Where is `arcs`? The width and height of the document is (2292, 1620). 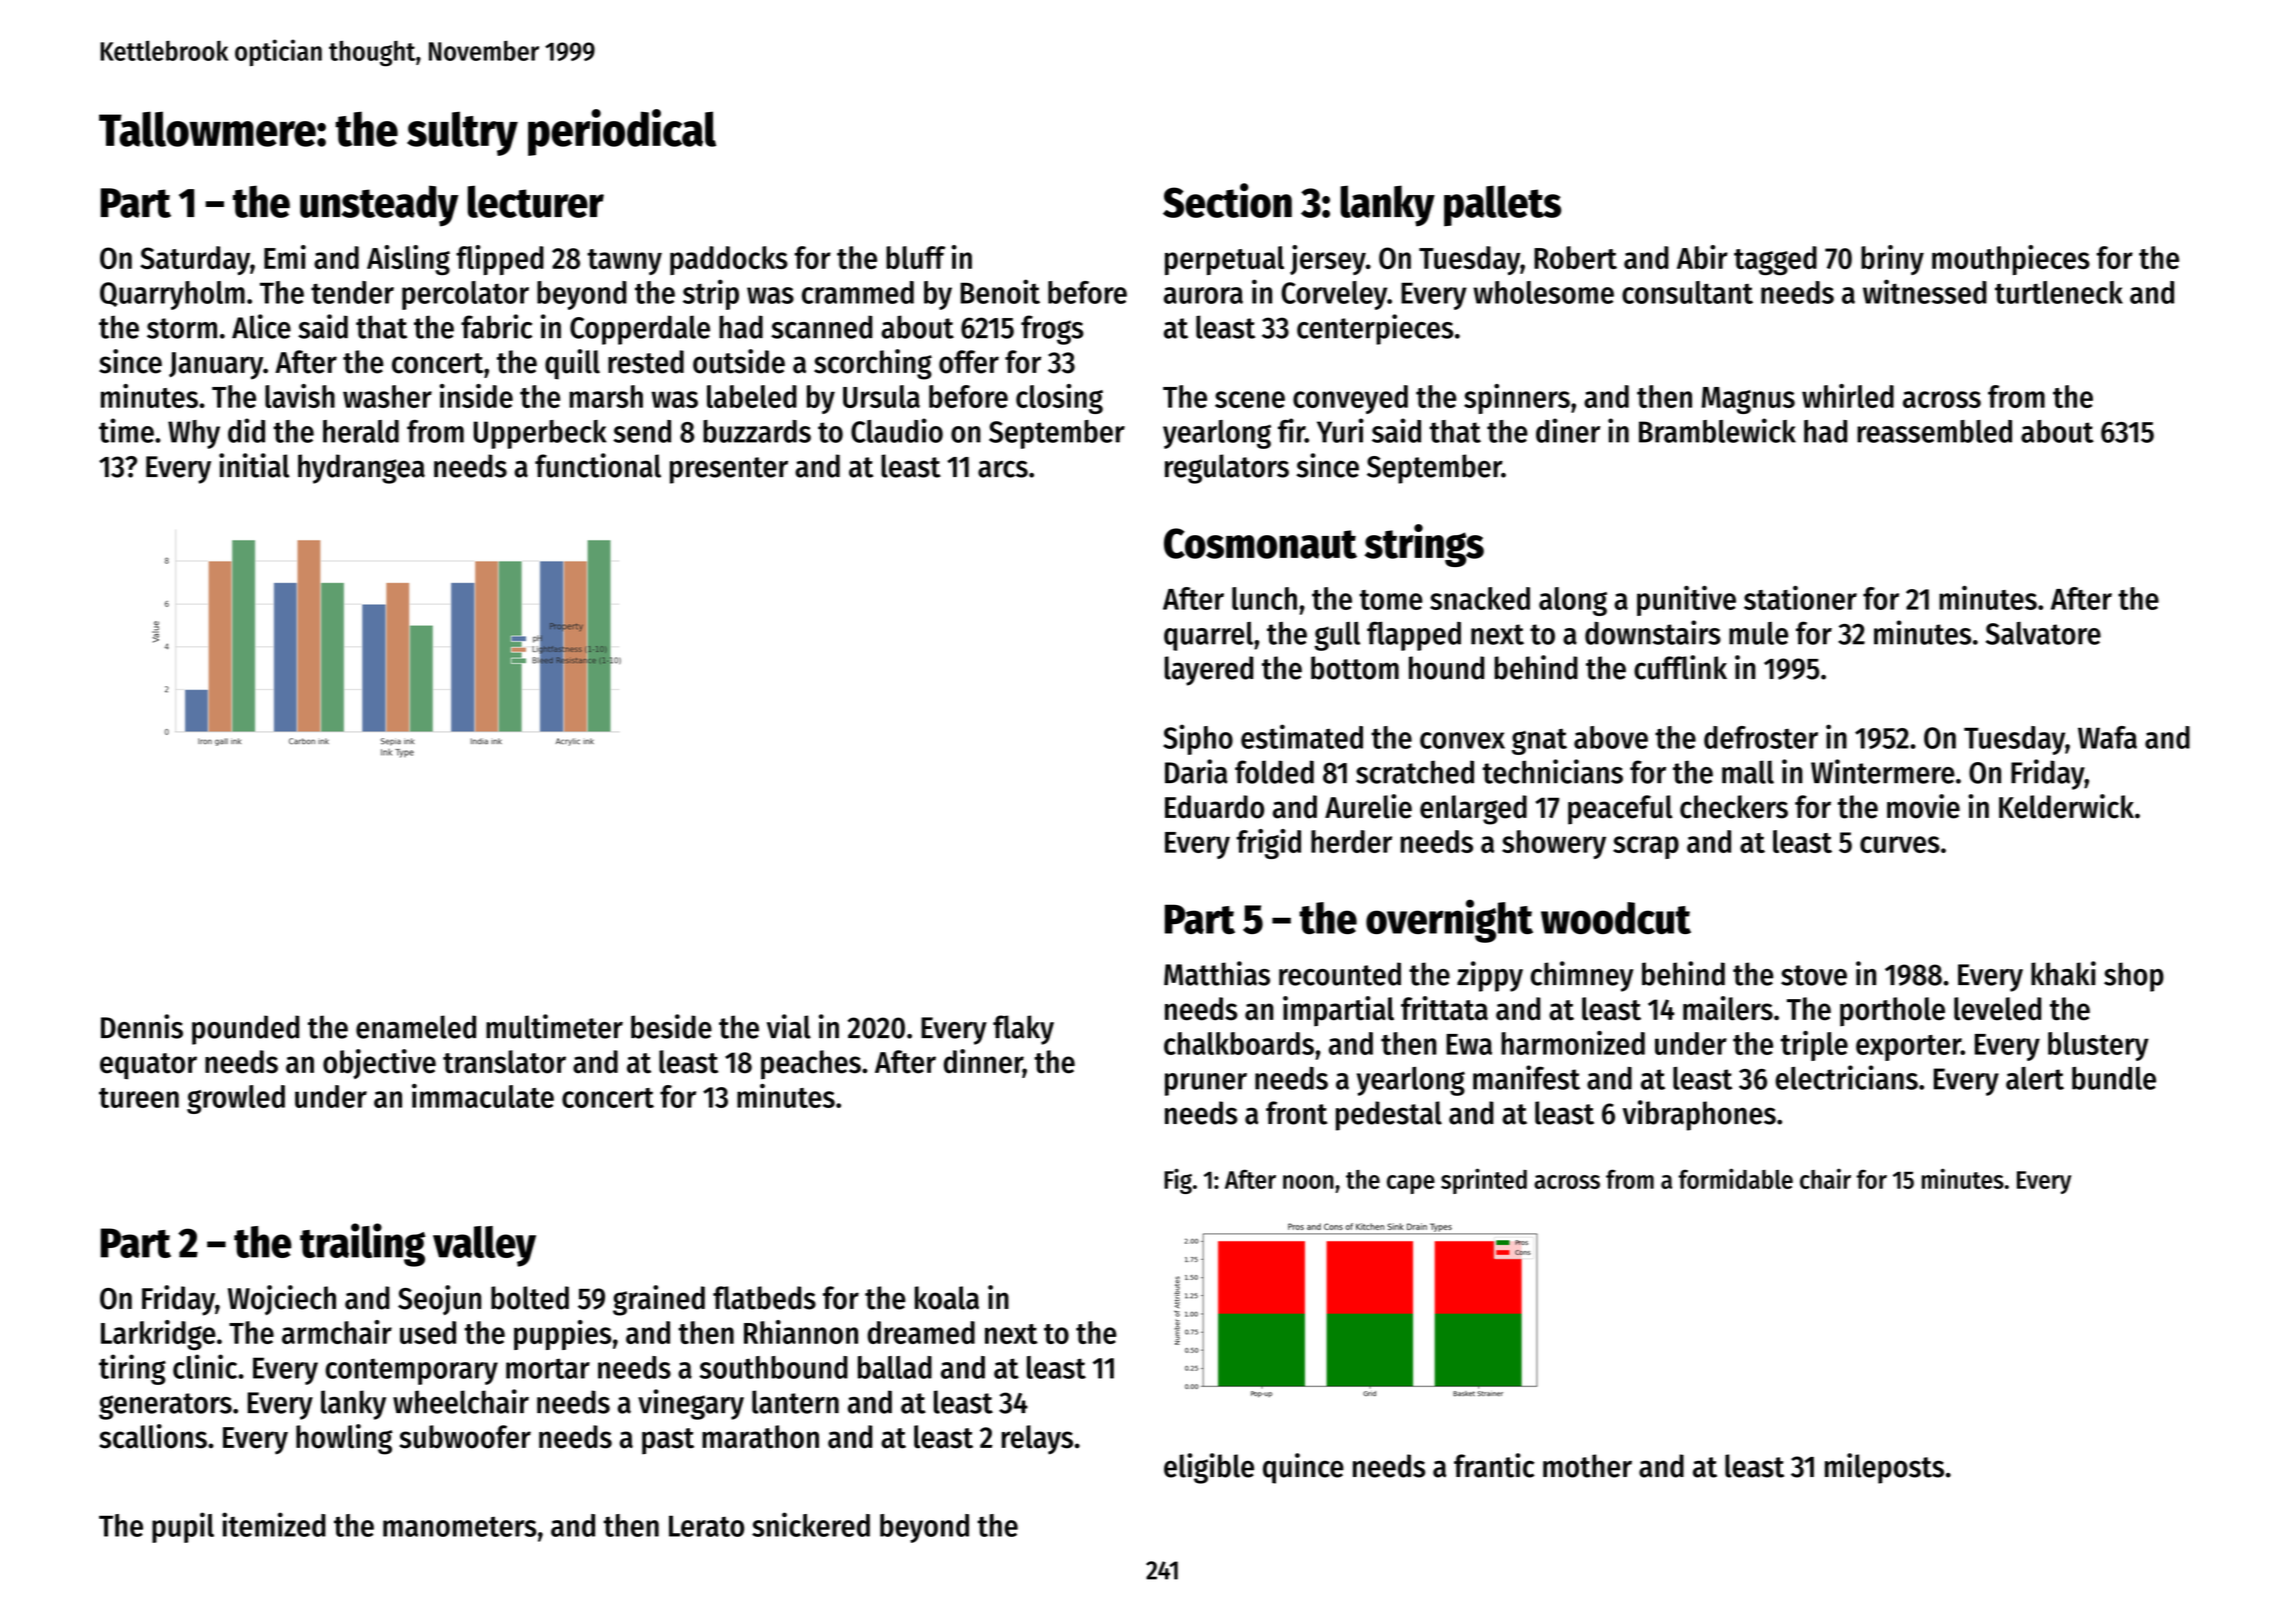
arcs is located at coordinates (1003, 469).
